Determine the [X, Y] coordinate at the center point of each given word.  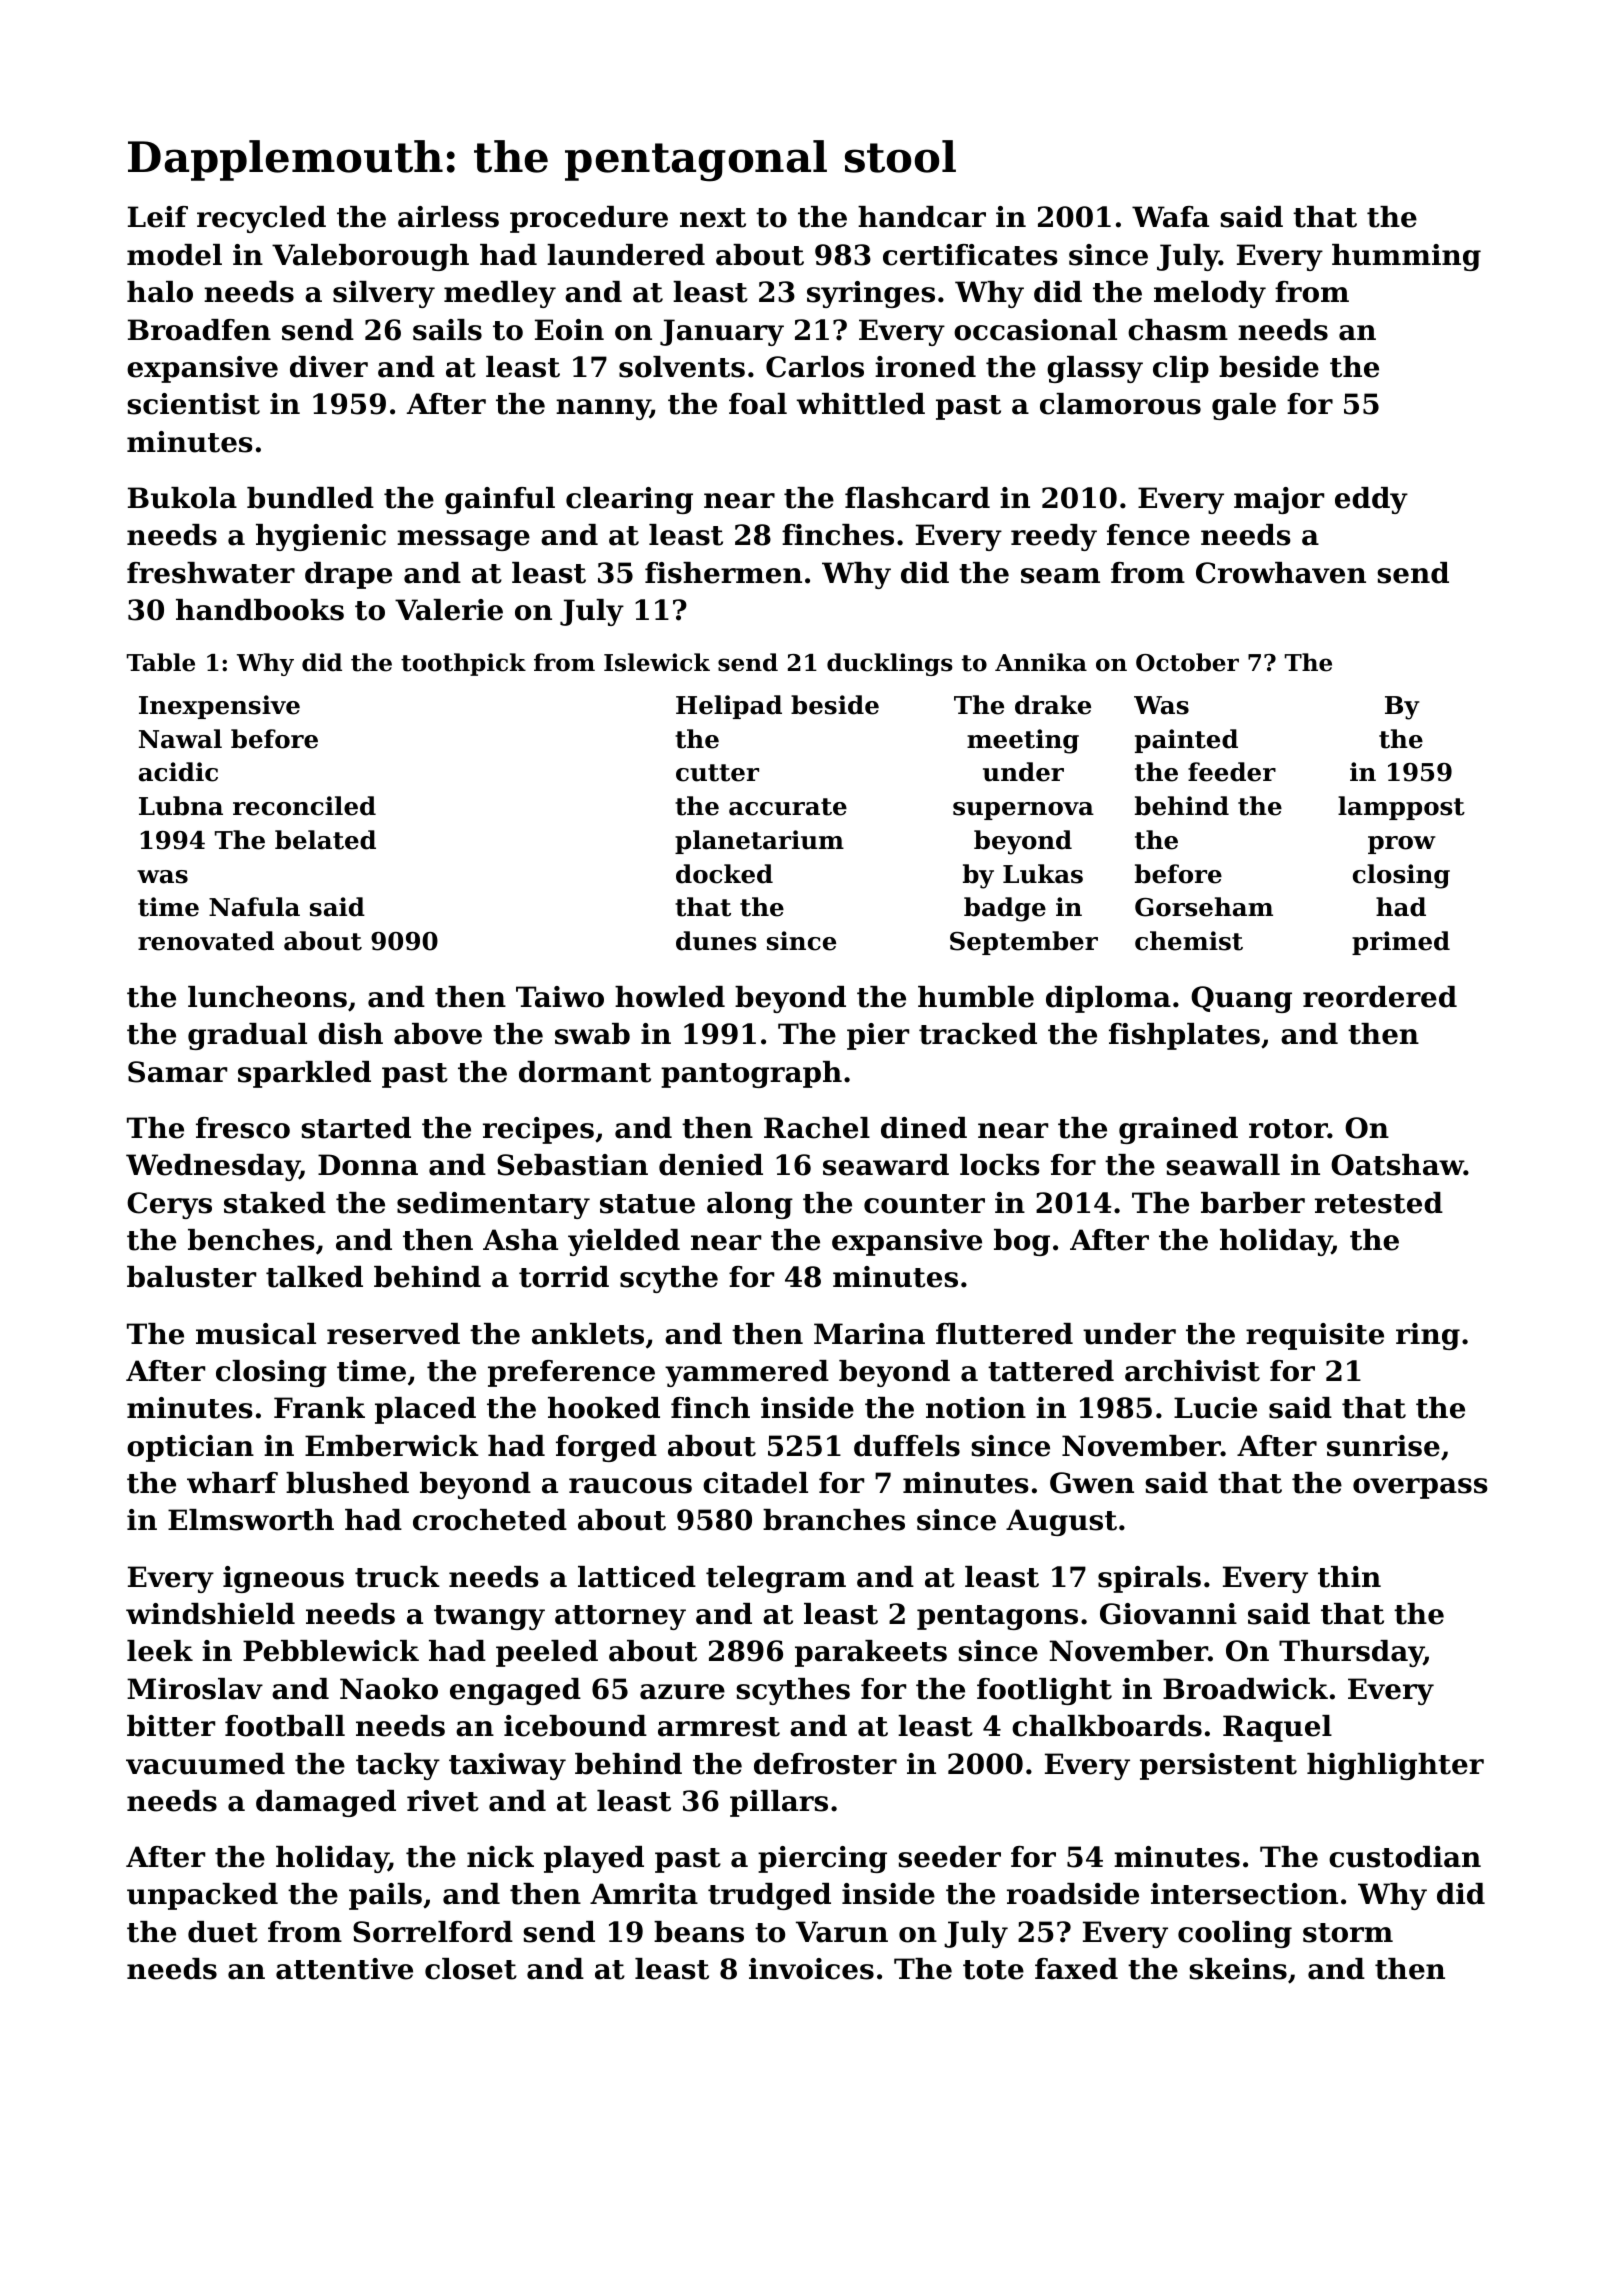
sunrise [1383, 1446]
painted [1186, 741]
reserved [393, 1334]
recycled [261, 219]
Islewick [657, 662]
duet [223, 1932]
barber [1253, 1203]
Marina [869, 1334]
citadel [755, 1483]
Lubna [181, 806]
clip [1181, 369]
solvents [682, 367]
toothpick [463, 664]
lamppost [1401, 808]
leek [160, 1651]
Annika [1041, 662]
